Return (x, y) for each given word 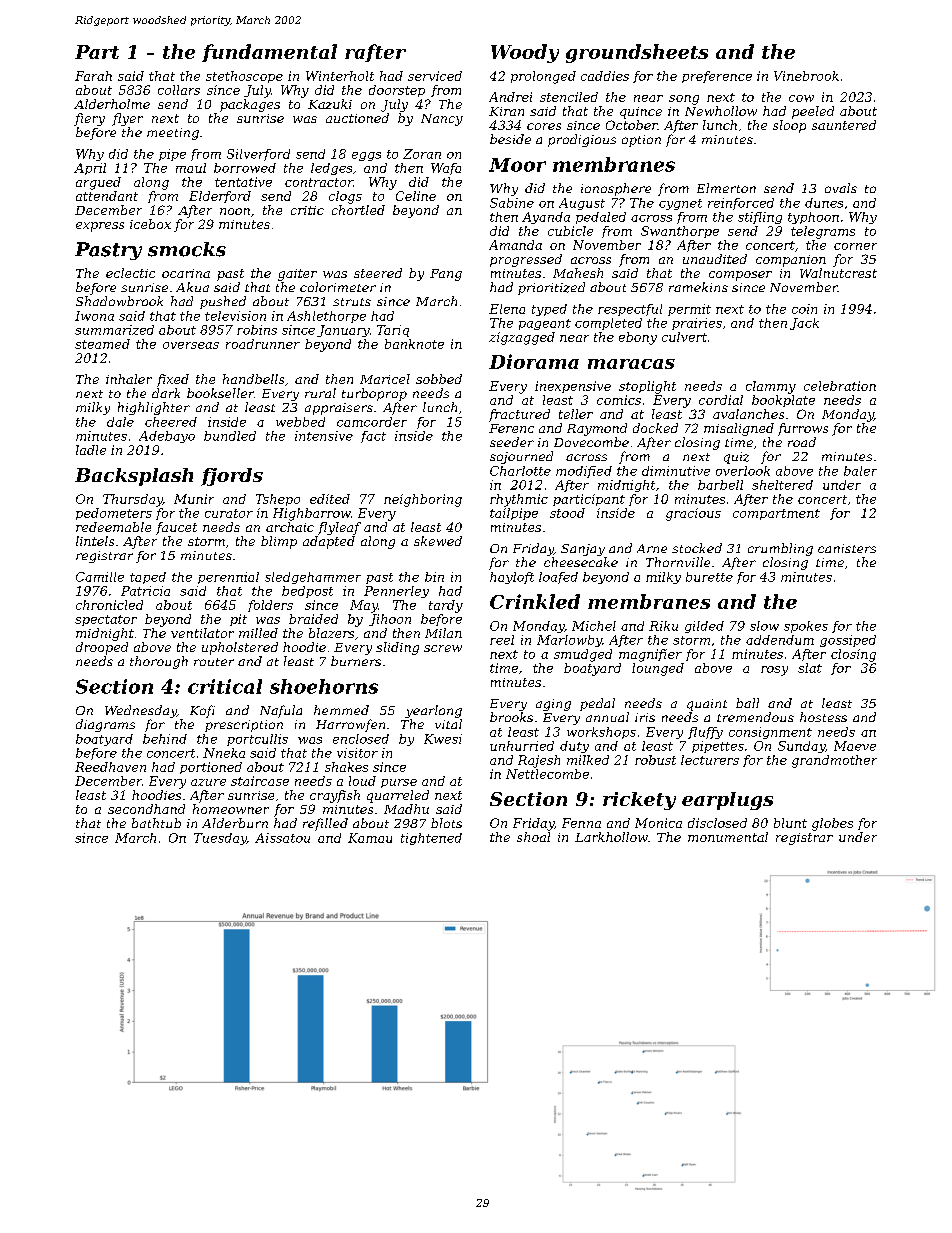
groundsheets (637, 53)
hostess (823, 717)
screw (443, 648)
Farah (93, 76)
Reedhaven (110, 767)
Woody (525, 53)
